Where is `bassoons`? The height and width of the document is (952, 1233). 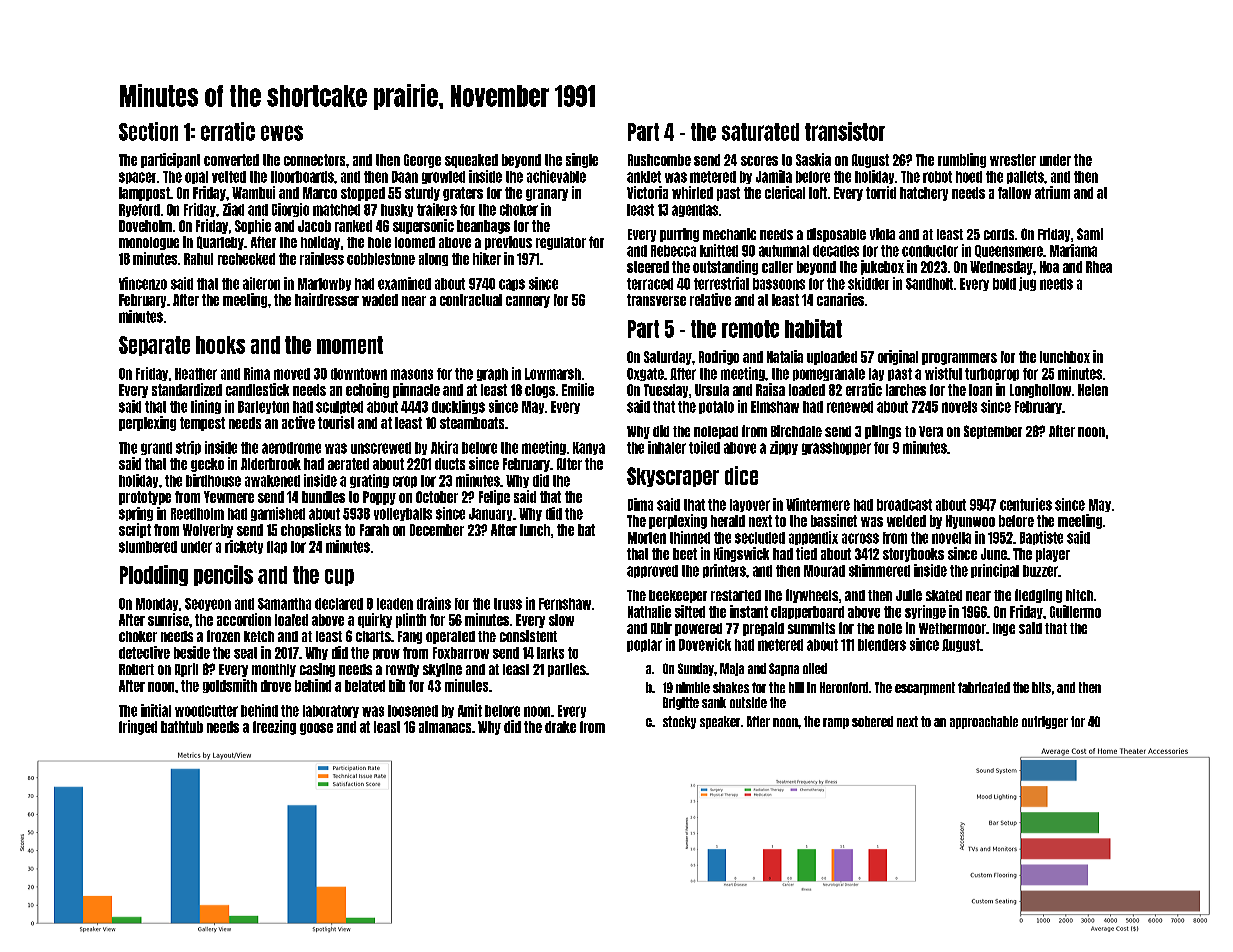
bassoons is located at coordinates (779, 284).
